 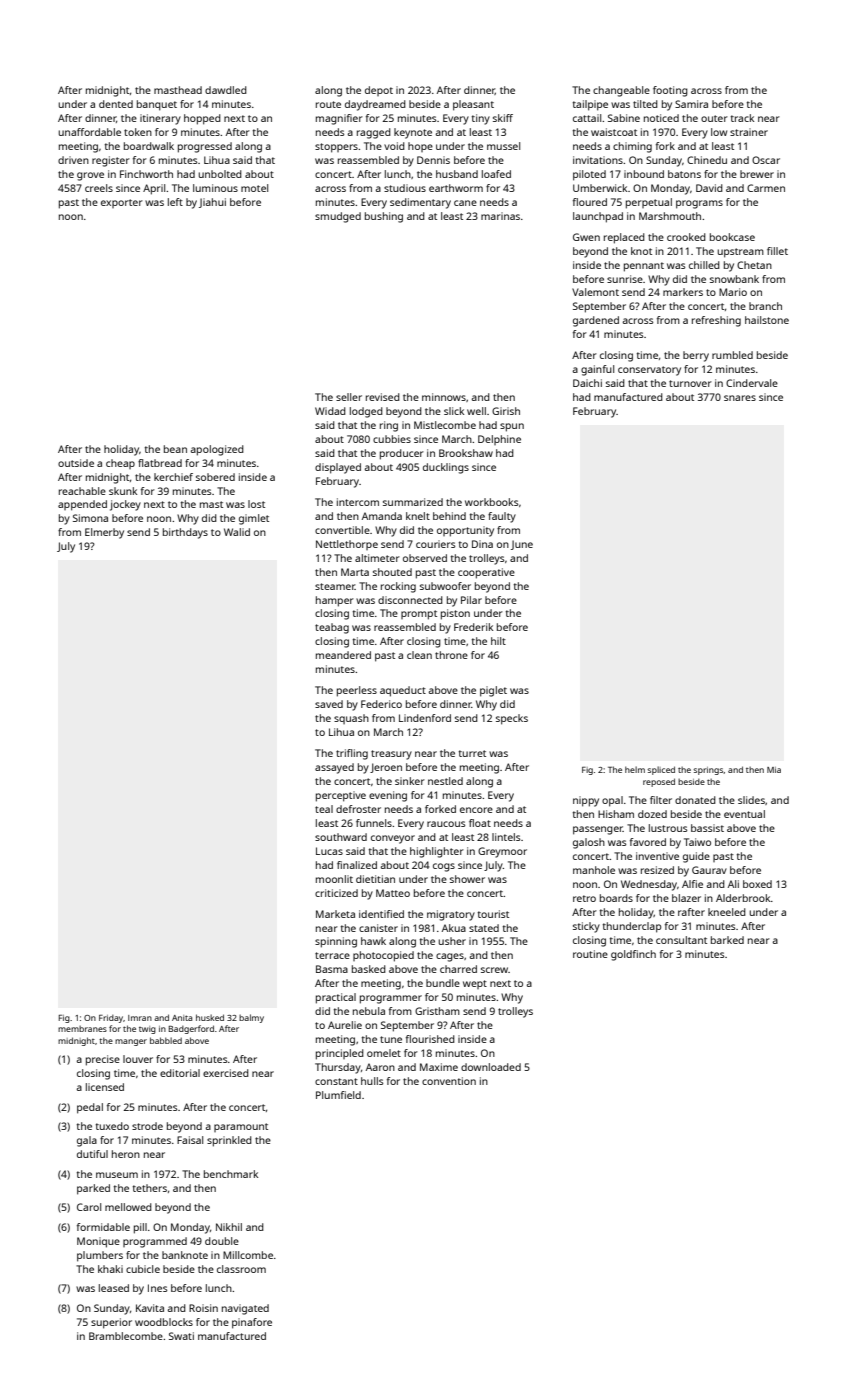 I want to click on barked, so click(x=727, y=940).
